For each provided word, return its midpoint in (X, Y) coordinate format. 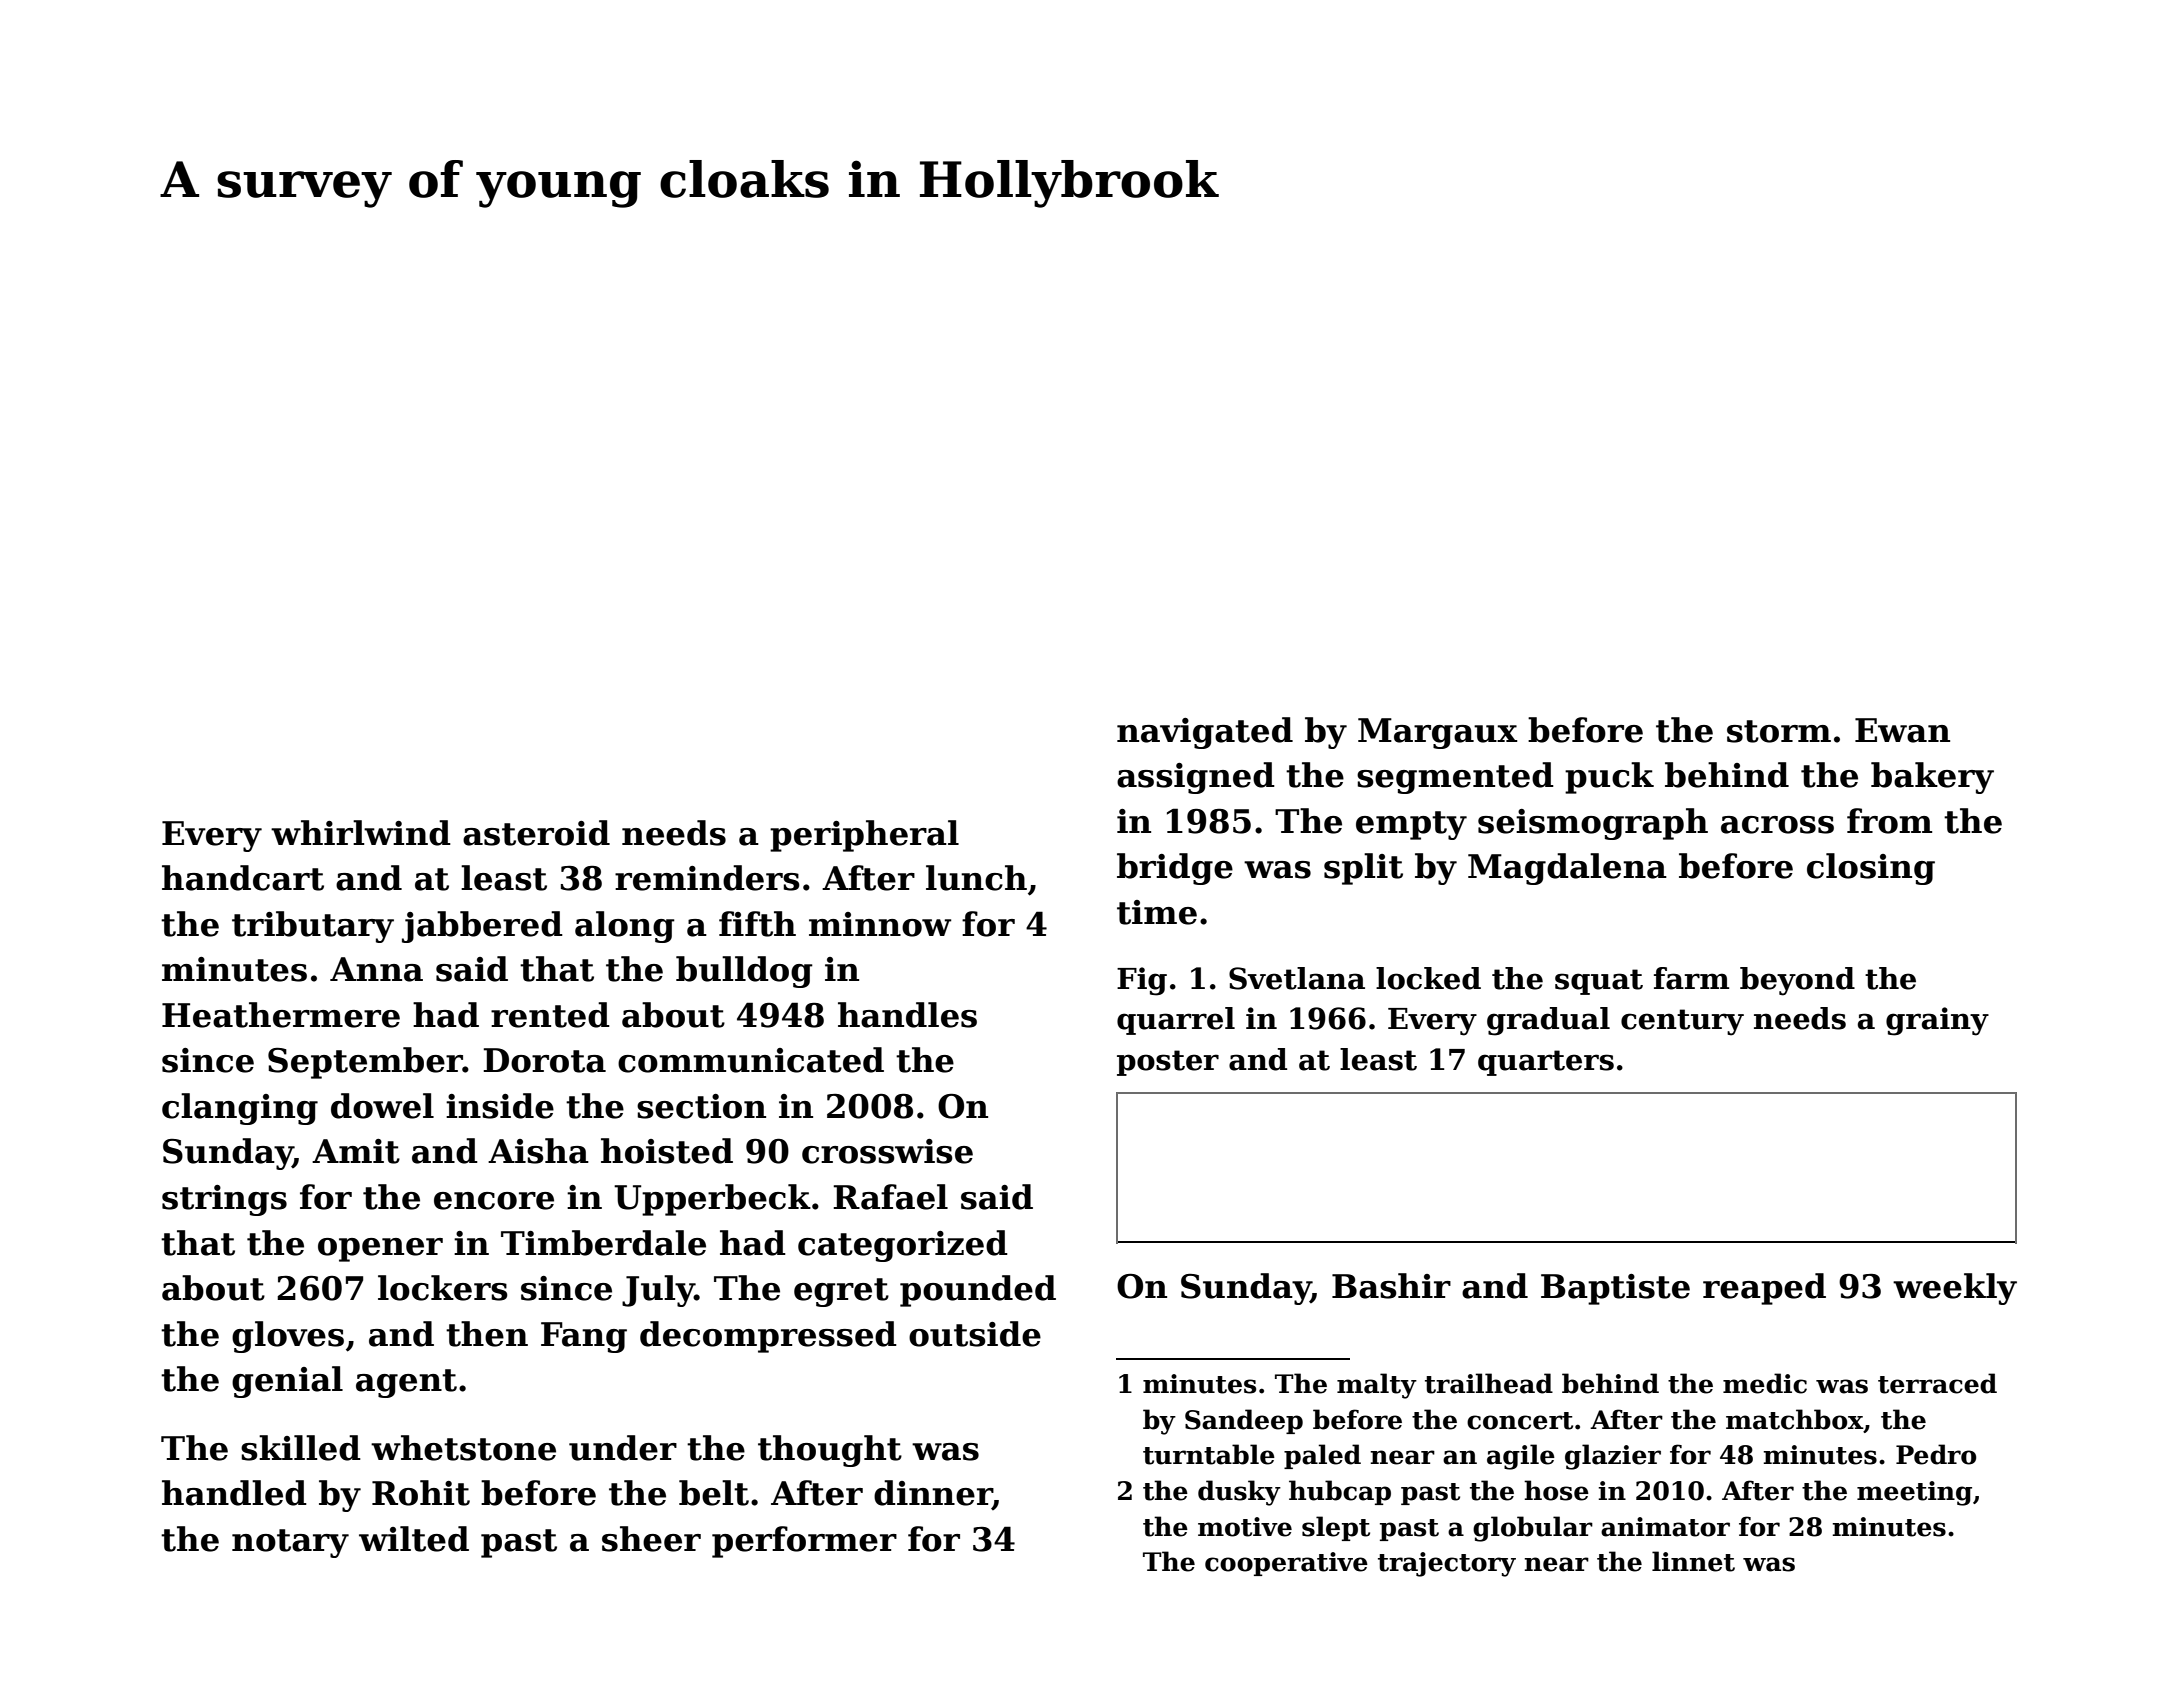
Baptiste (1615, 1289)
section (701, 1106)
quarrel (1176, 1021)
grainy (1937, 1021)
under (623, 1448)
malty (1377, 1386)
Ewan (1902, 730)
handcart (243, 878)
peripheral (864, 836)
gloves (288, 1337)
